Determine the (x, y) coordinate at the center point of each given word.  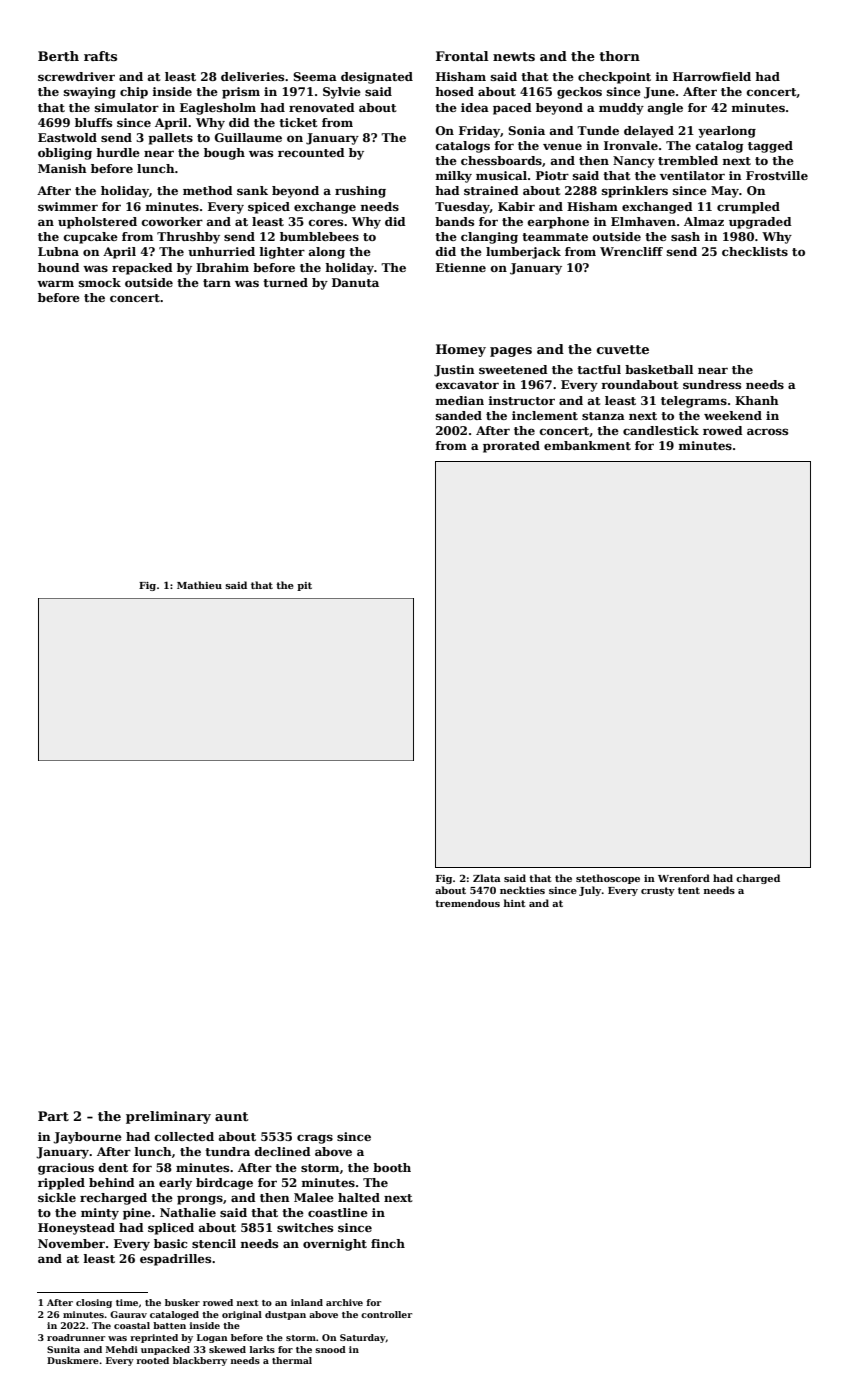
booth (392, 1167)
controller (386, 1314)
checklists (755, 251)
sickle (57, 1197)
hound (59, 267)
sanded (459, 415)
